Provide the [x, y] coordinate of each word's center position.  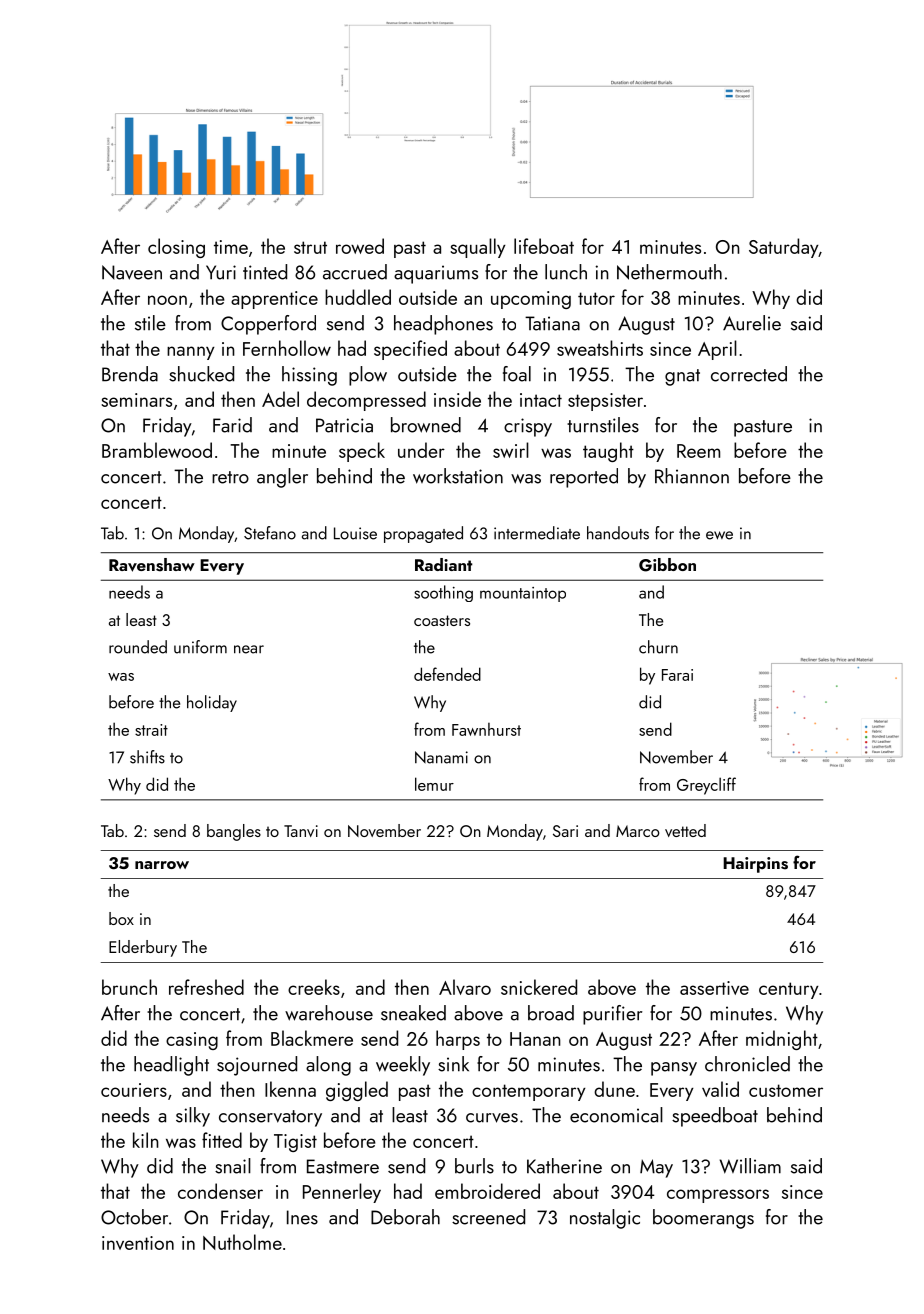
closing [176, 248]
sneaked [413, 1013]
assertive [714, 988]
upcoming [531, 300]
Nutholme [242, 1242]
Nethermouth [669, 272]
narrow [162, 865]
